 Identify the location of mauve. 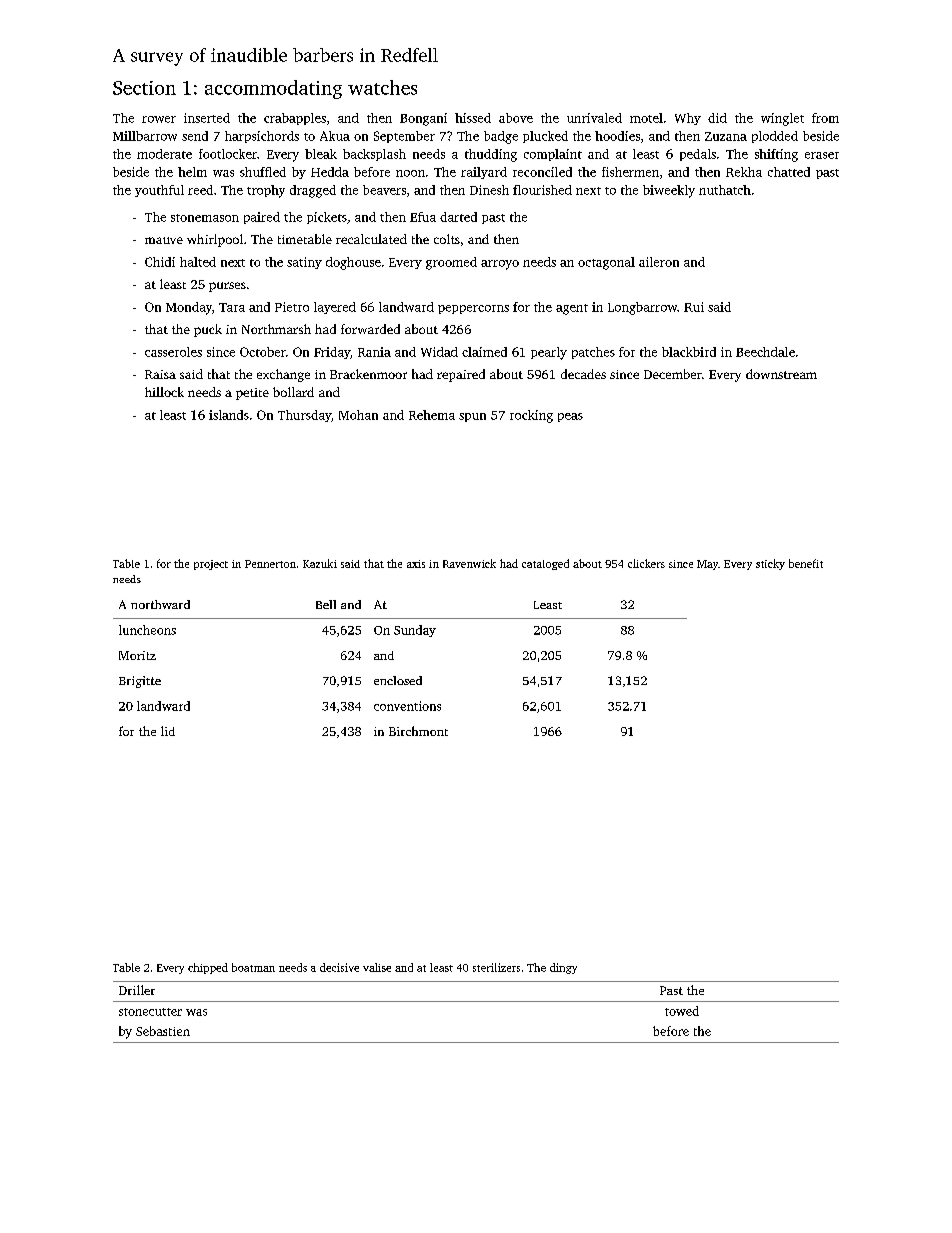
(164, 240).
